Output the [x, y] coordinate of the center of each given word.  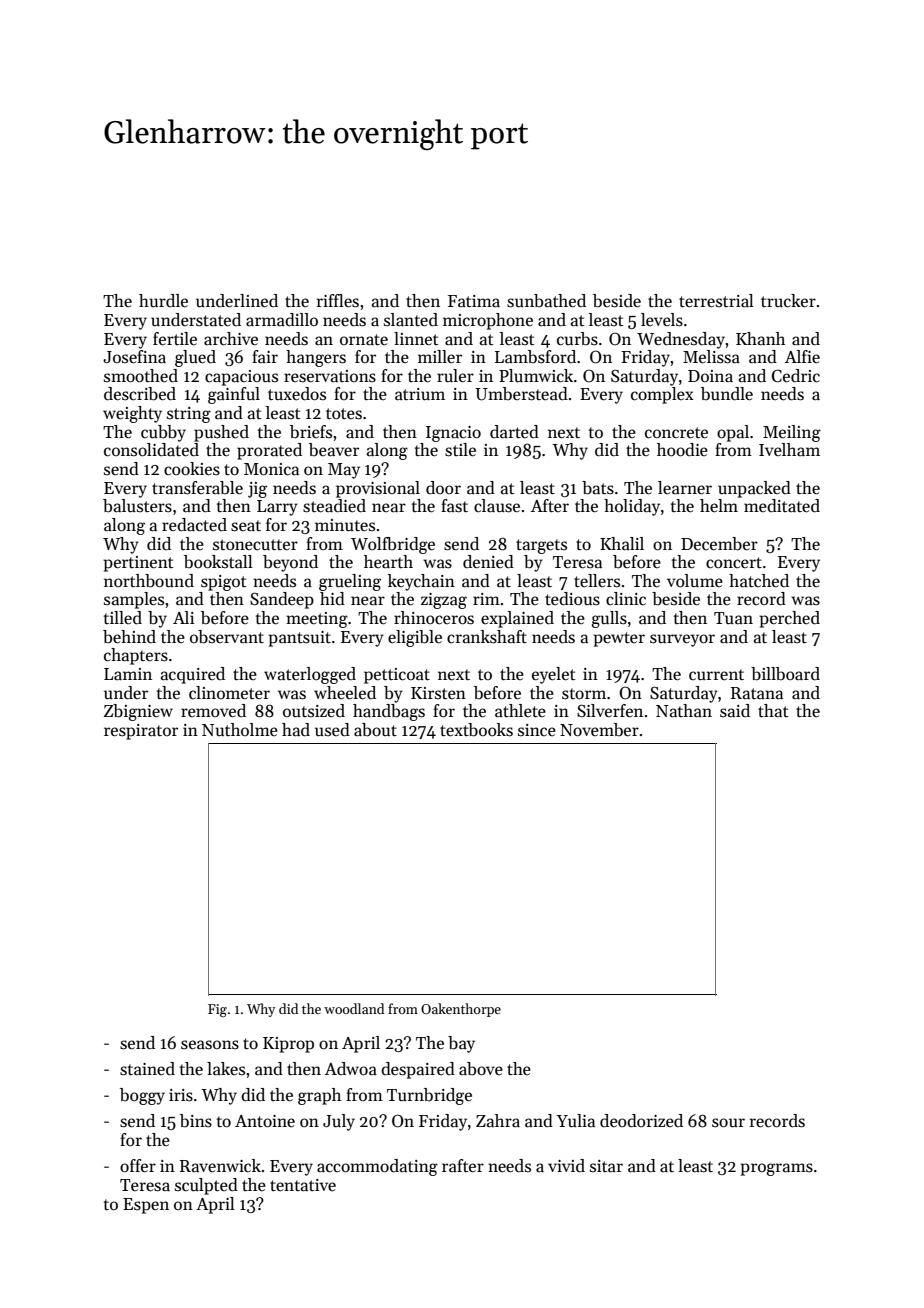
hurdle [163, 301]
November [599, 730]
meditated [782, 506]
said [735, 711]
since [537, 730]
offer [138, 1166]
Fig [217, 1010]
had [296, 730]
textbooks [476, 730]
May [344, 471]
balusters [137, 506]
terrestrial [716, 301]
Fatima [474, 301]
